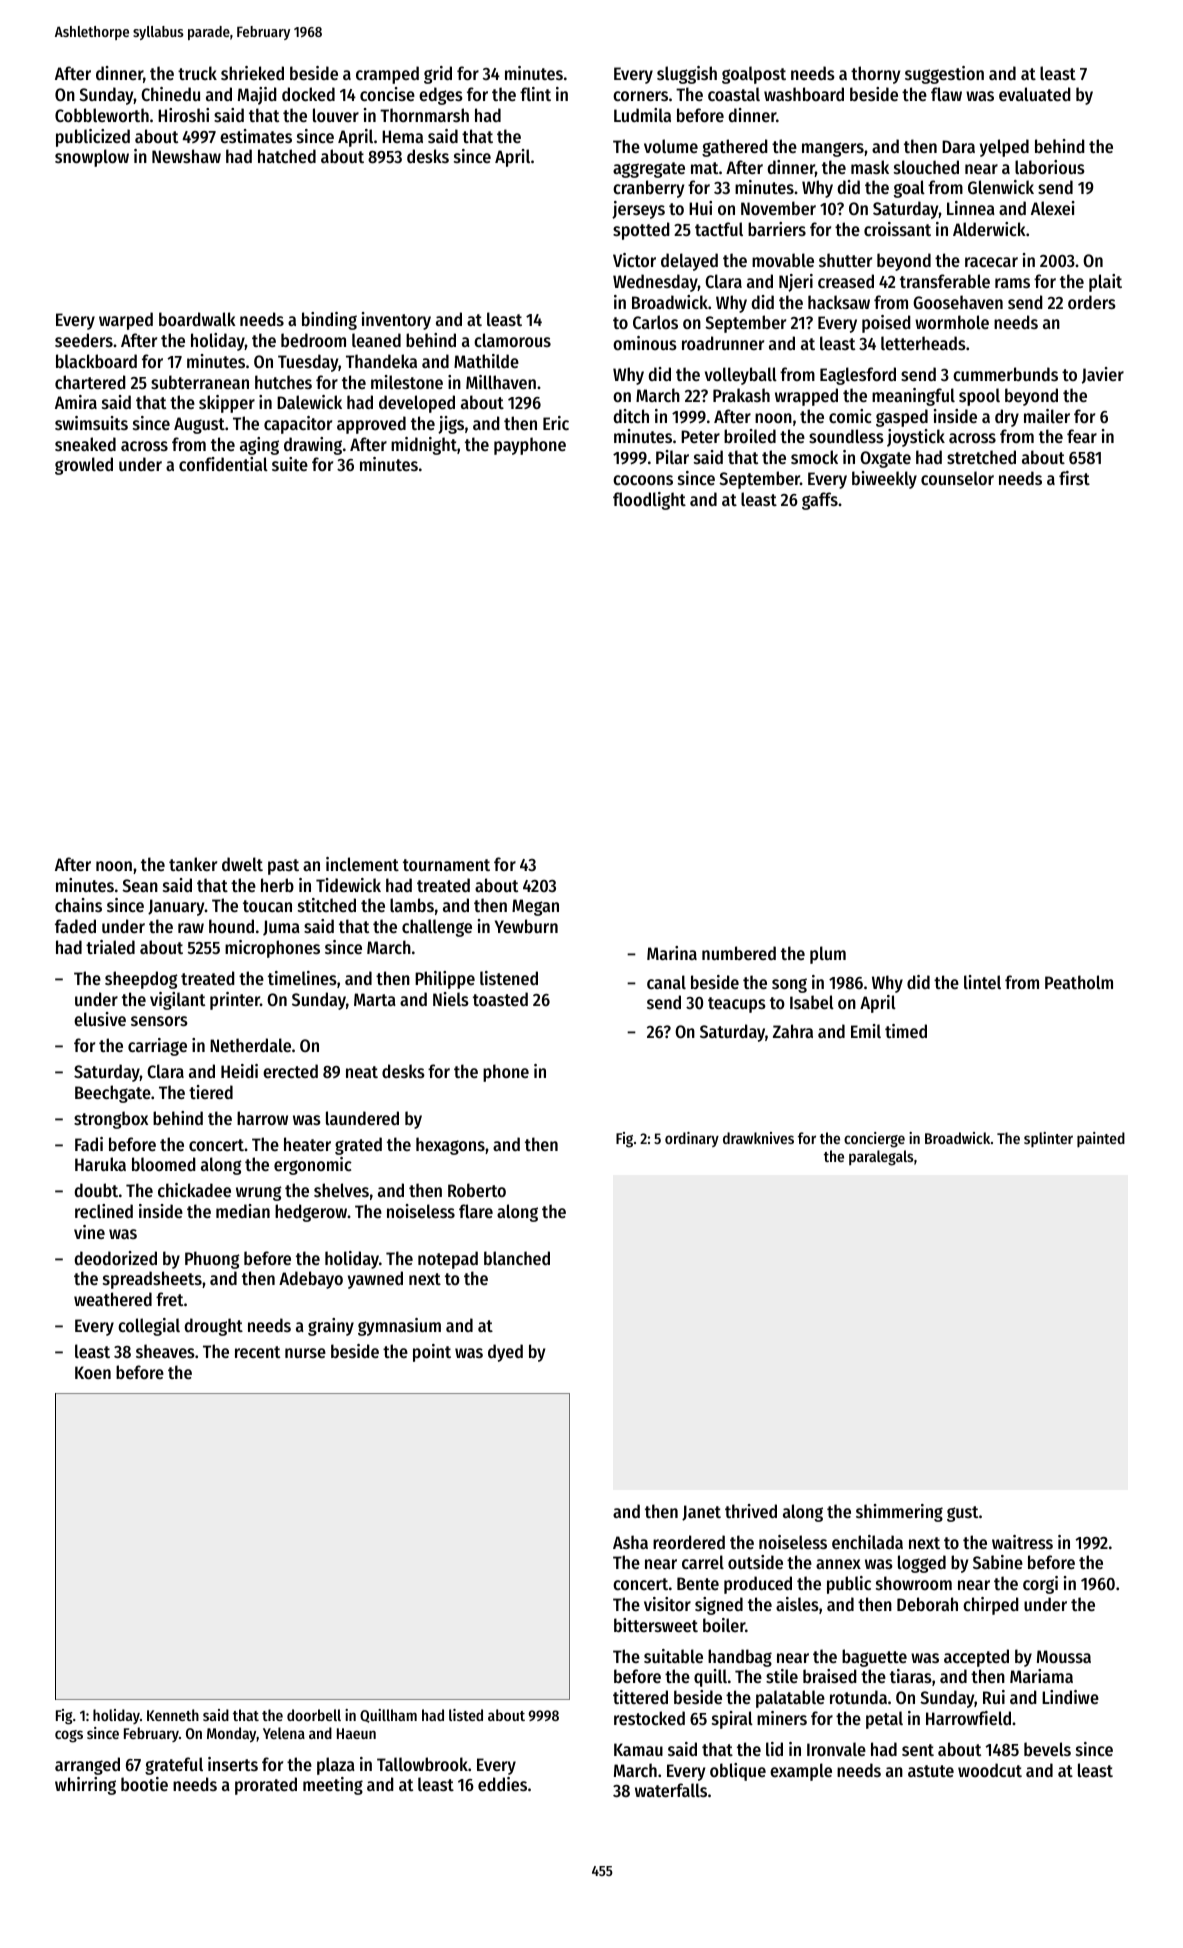 The height and width of the image is (1948, 1183). I want to click on floodlight, so click(649, 501).
